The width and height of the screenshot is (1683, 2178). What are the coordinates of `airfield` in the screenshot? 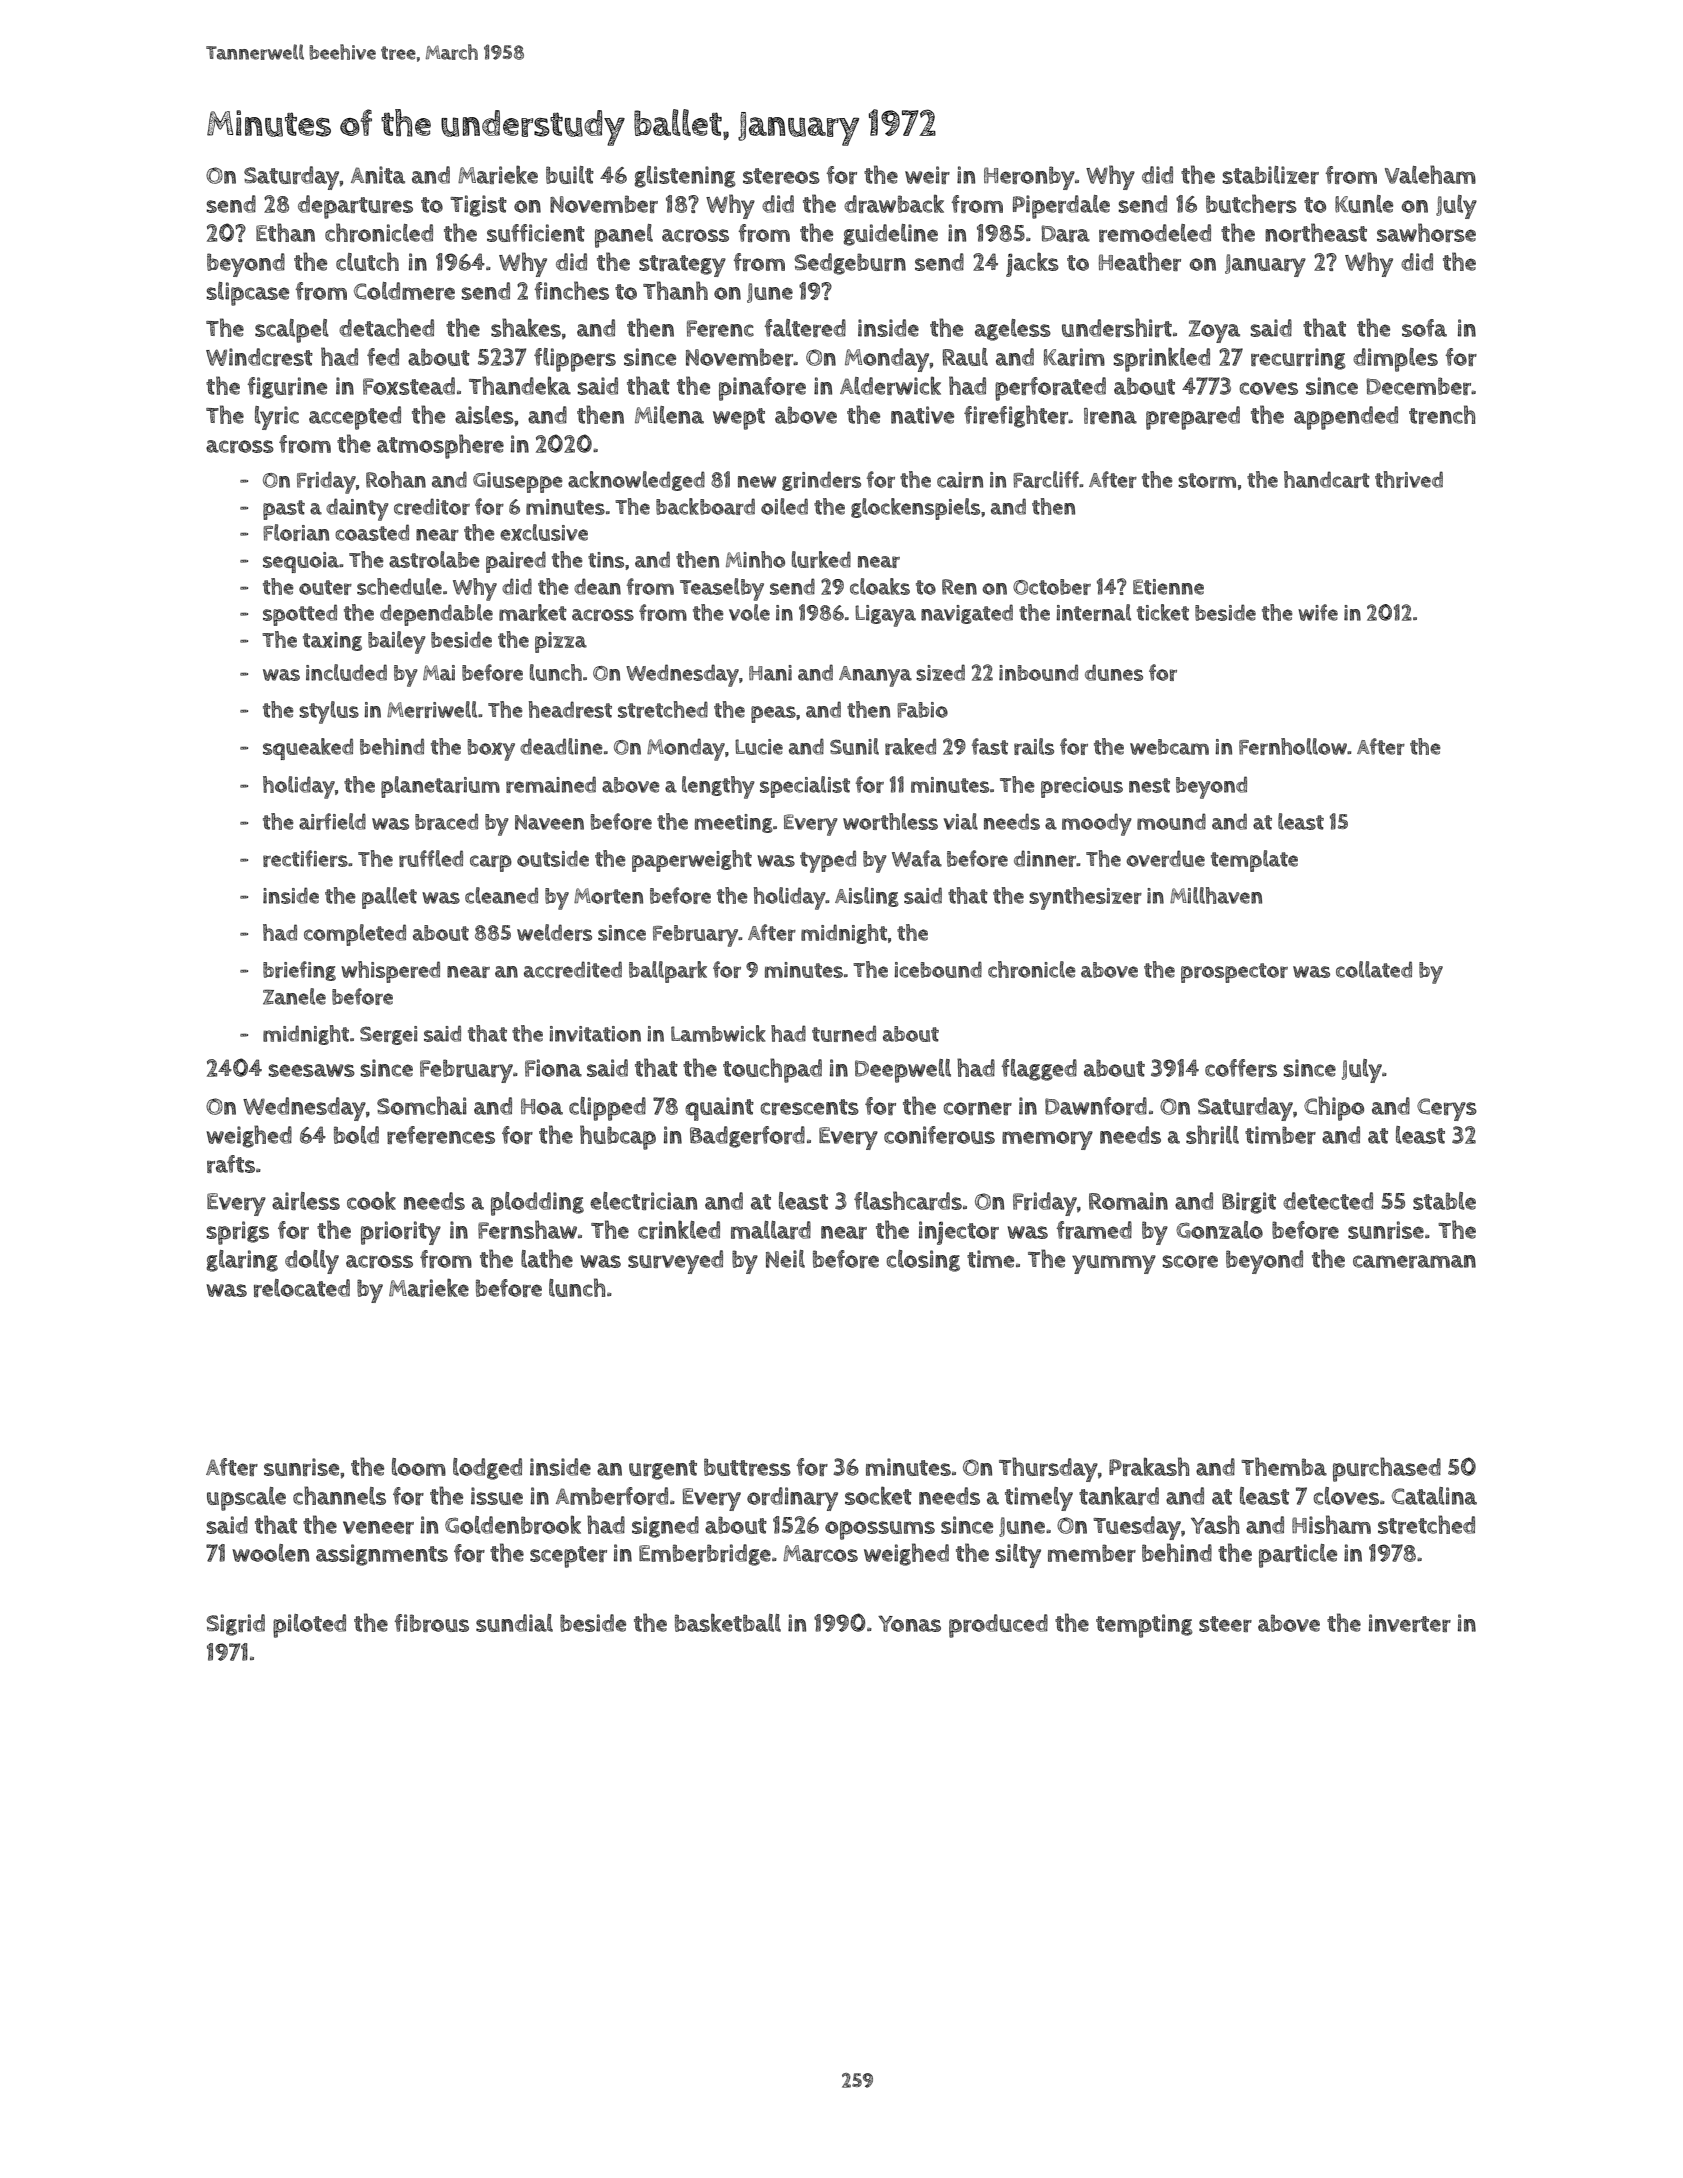 It's located at (332, 821).
